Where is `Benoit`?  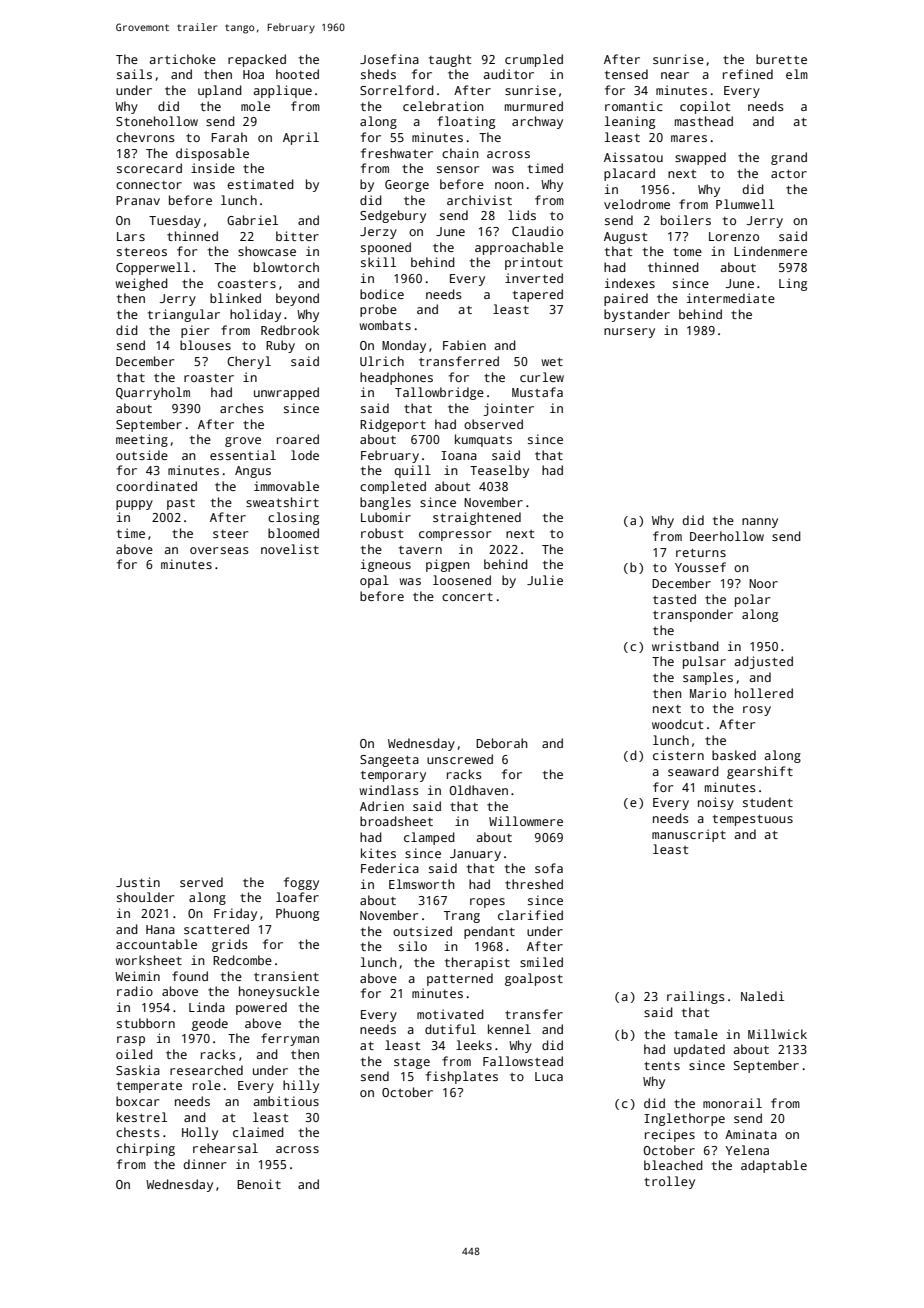
Benoit is located at coordinates (259, 1184).
